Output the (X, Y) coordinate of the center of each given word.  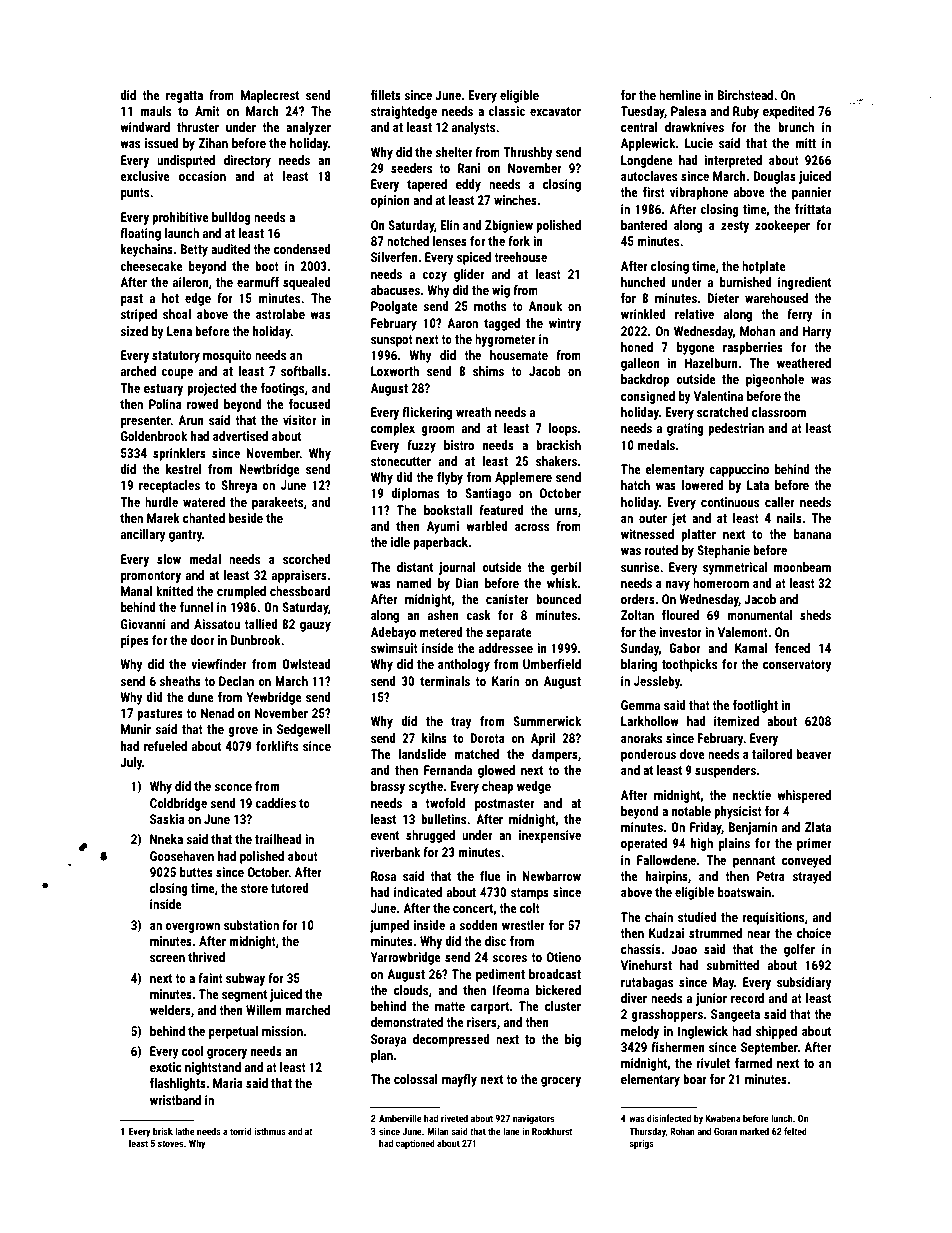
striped (139, 315)
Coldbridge (178, 804)
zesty (735, 227)
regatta (184, 97)
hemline (680, 95)
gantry (185, 536)
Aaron (462, 323)
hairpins (667, 877)
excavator (555, 111)
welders (170, 1010)
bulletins (443, 819)
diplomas (415, 494)
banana (812, 534)
